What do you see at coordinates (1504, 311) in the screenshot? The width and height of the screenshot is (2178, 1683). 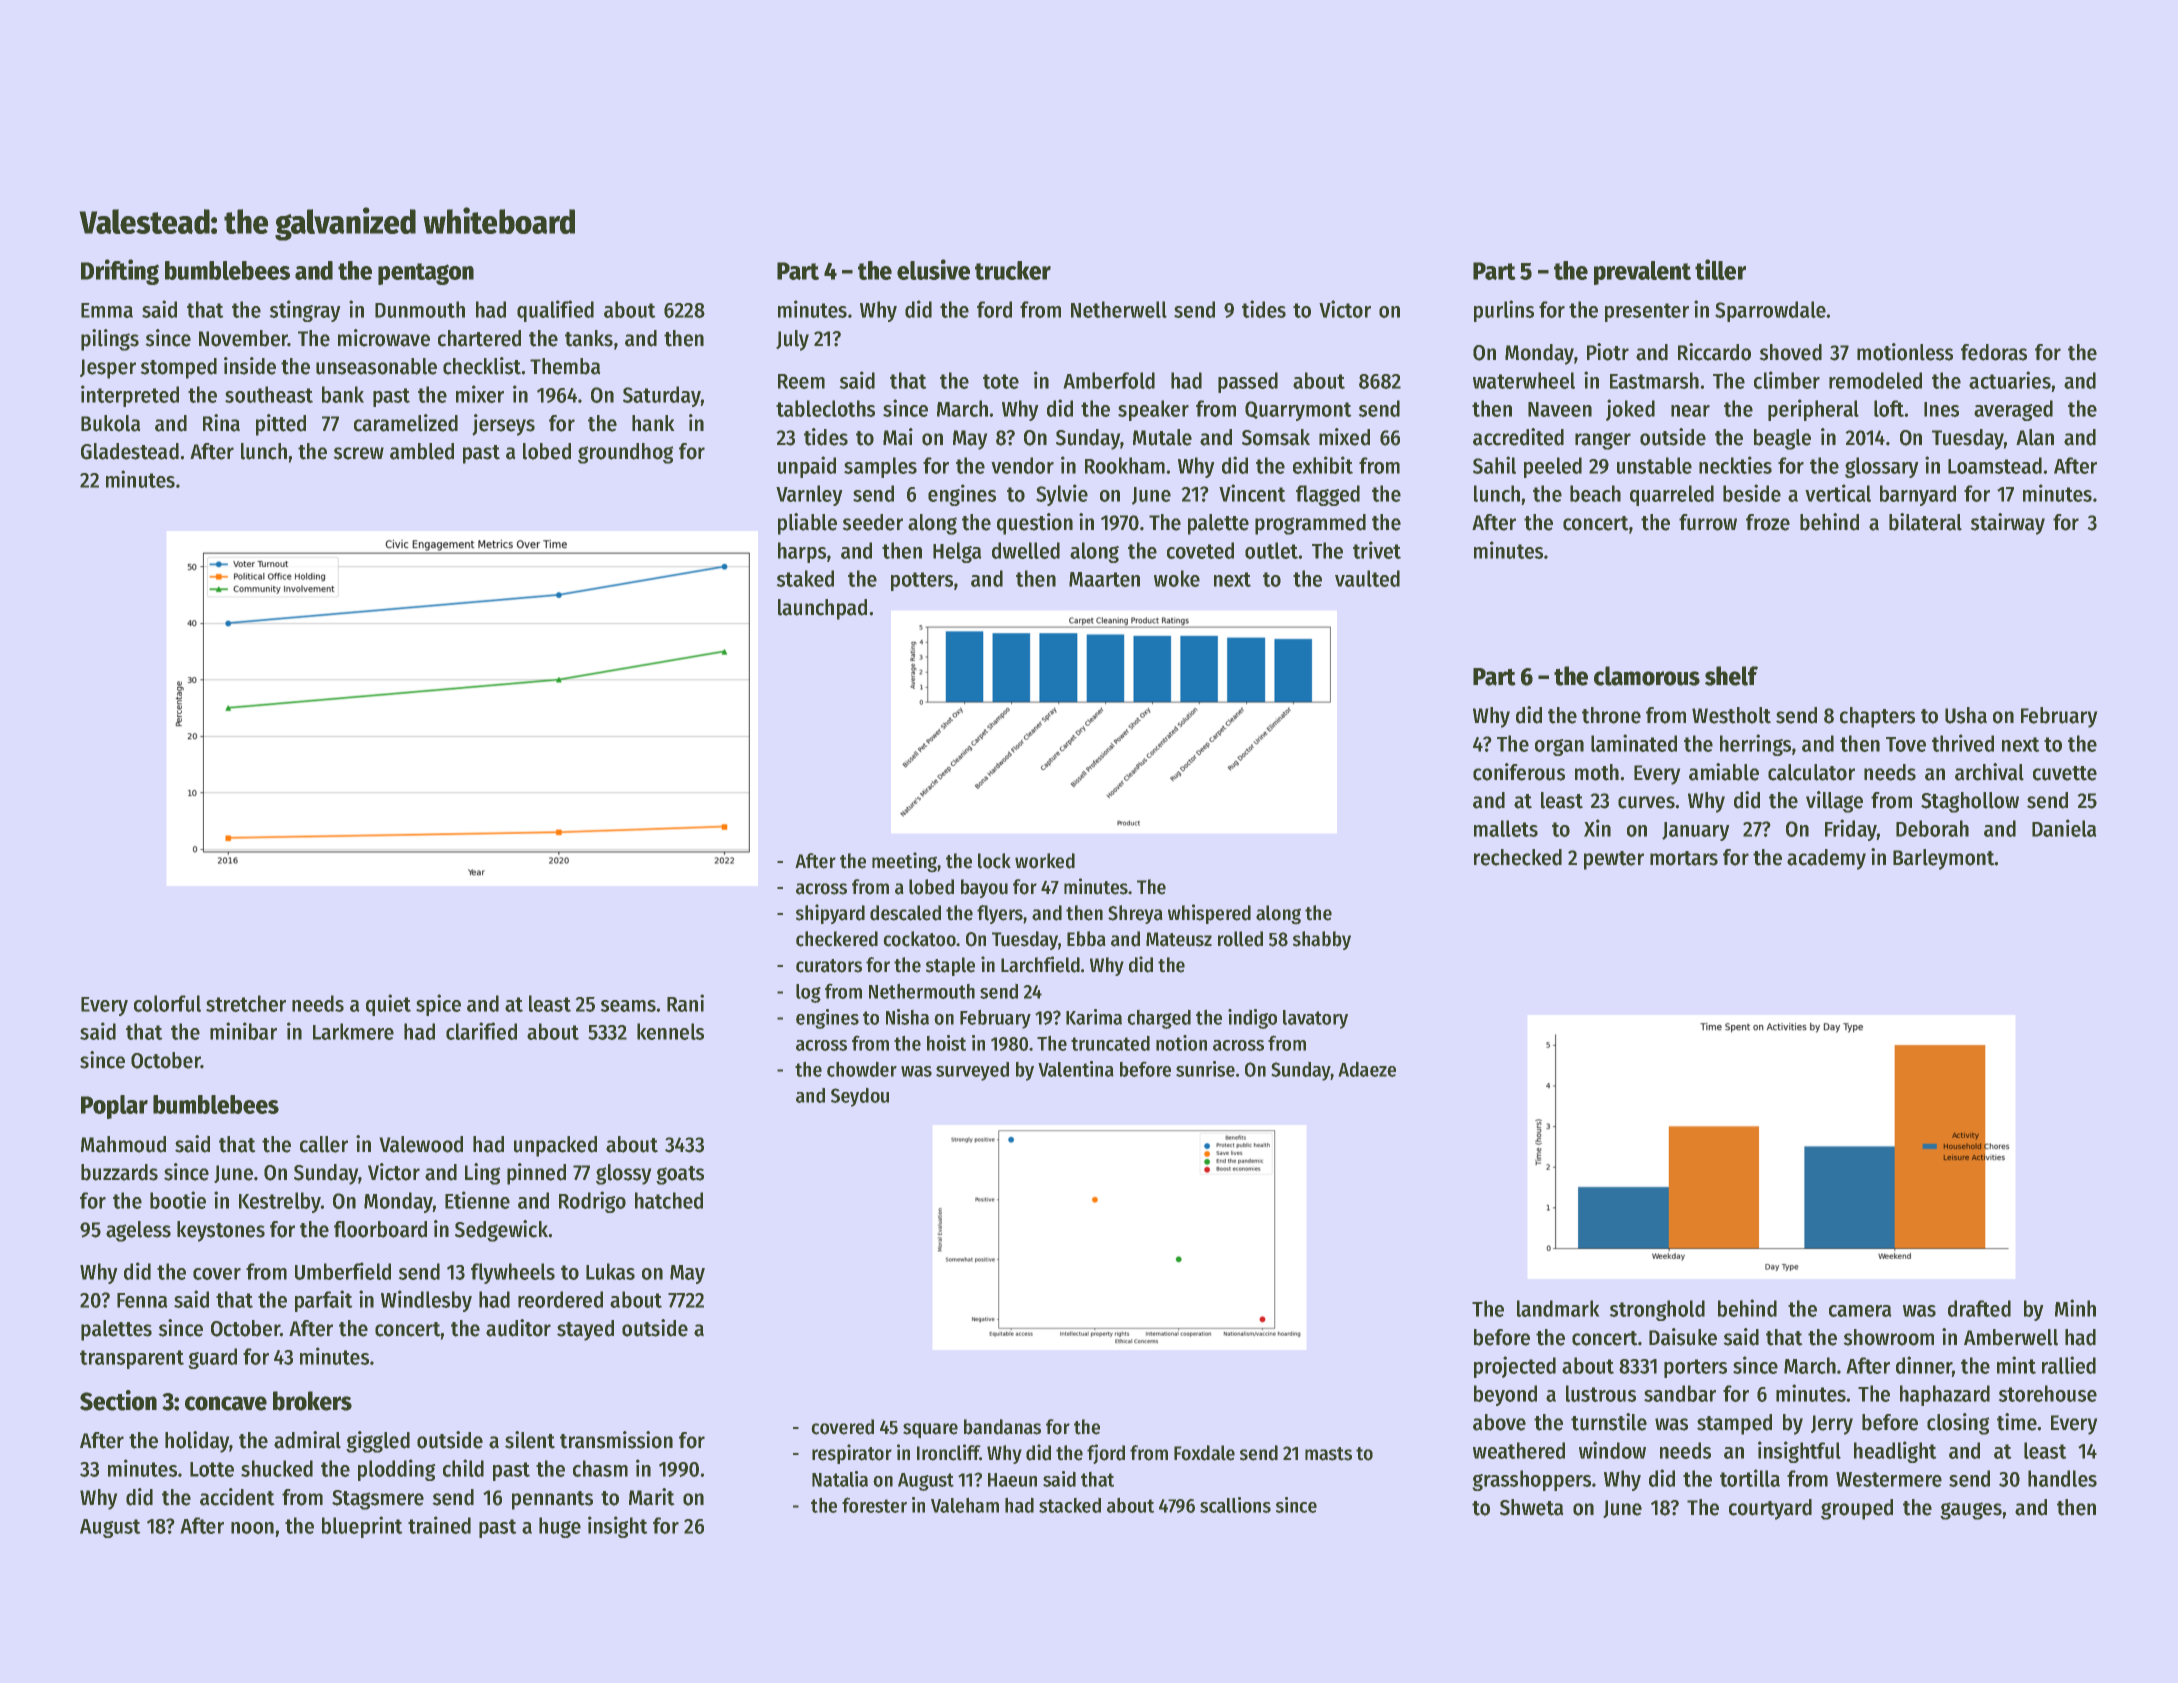 I see `purlins` at bounding box center [1504, 311].
